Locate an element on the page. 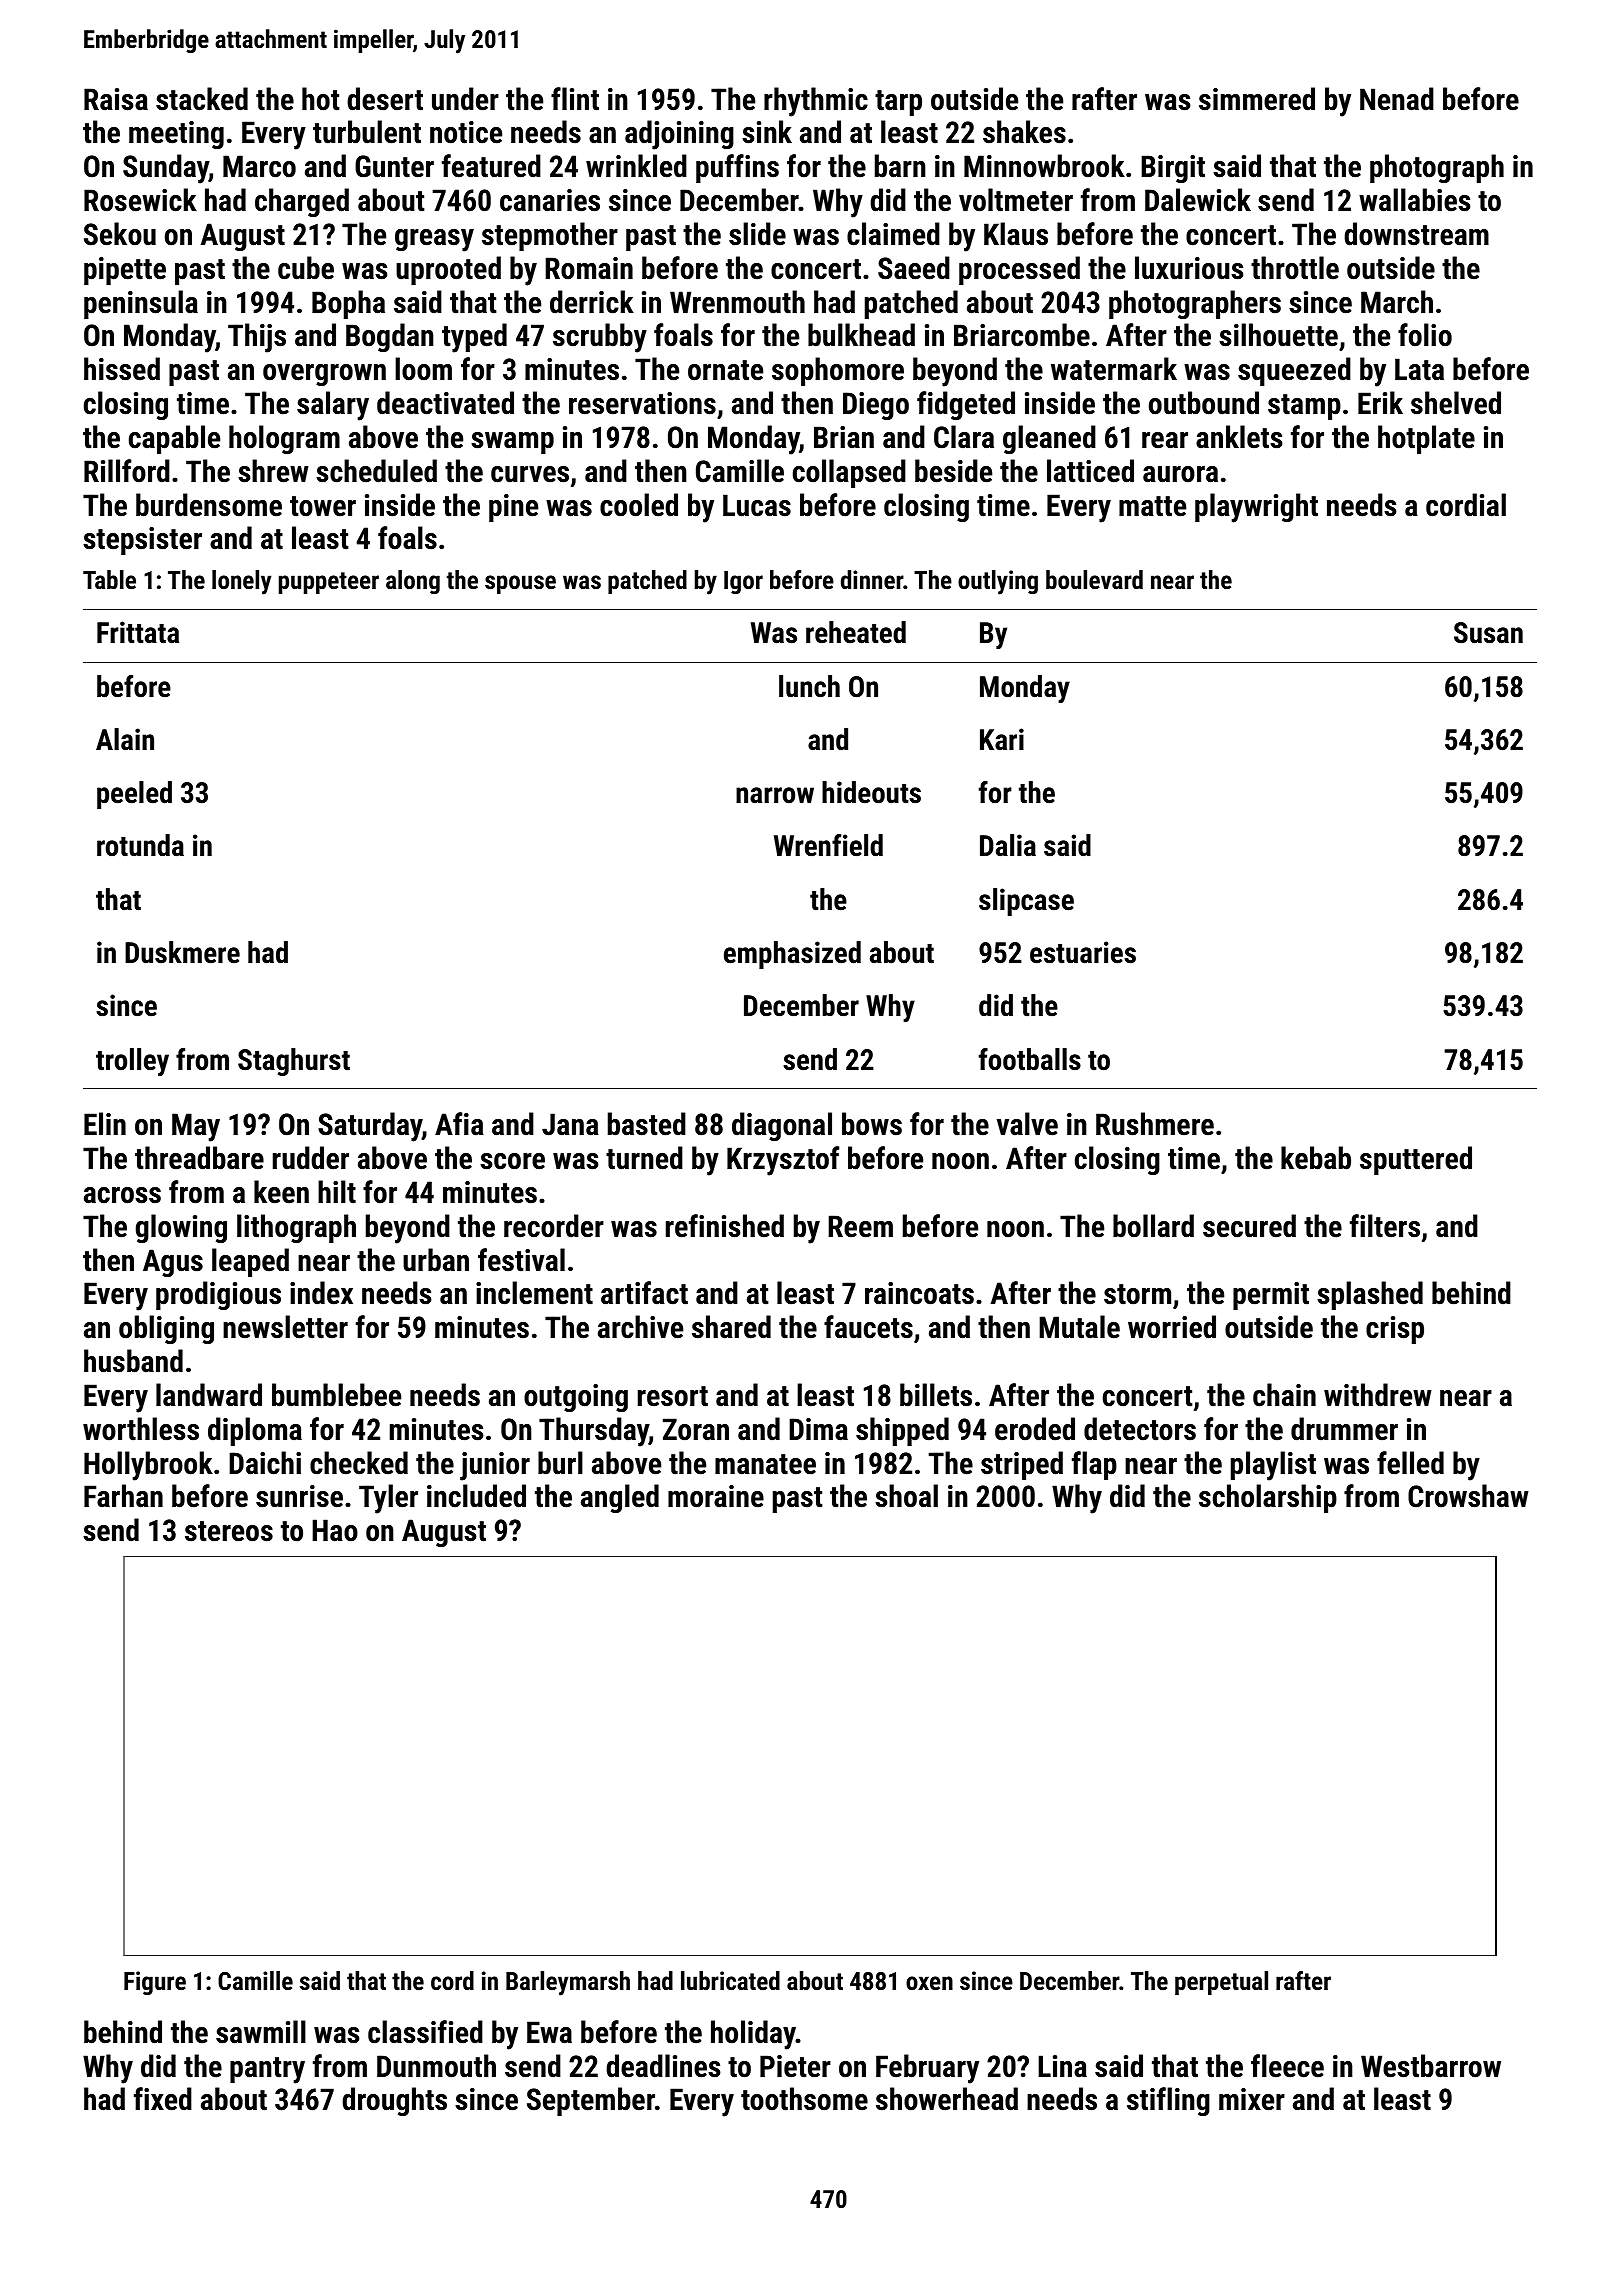 This document has height=2292, width=1620. watermark is located at coordinates (1114, 369).
